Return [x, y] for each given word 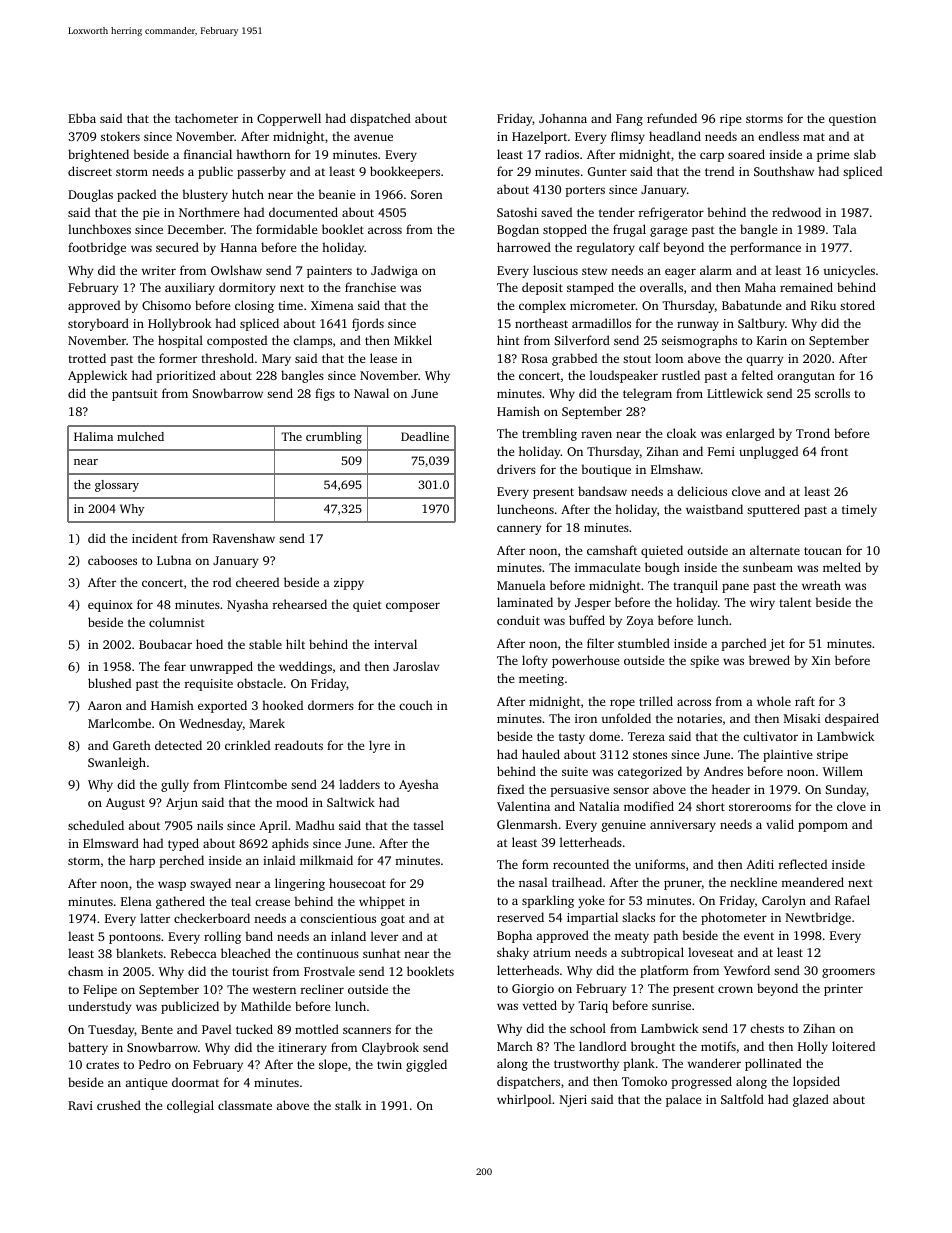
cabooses [112, 560]
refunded [672, 118]
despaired [852, 719]
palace [683, 1100]
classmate [245, 1105]
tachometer [206, 118]
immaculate [607, 567]
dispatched [380, 119]
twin [389, 1064]
